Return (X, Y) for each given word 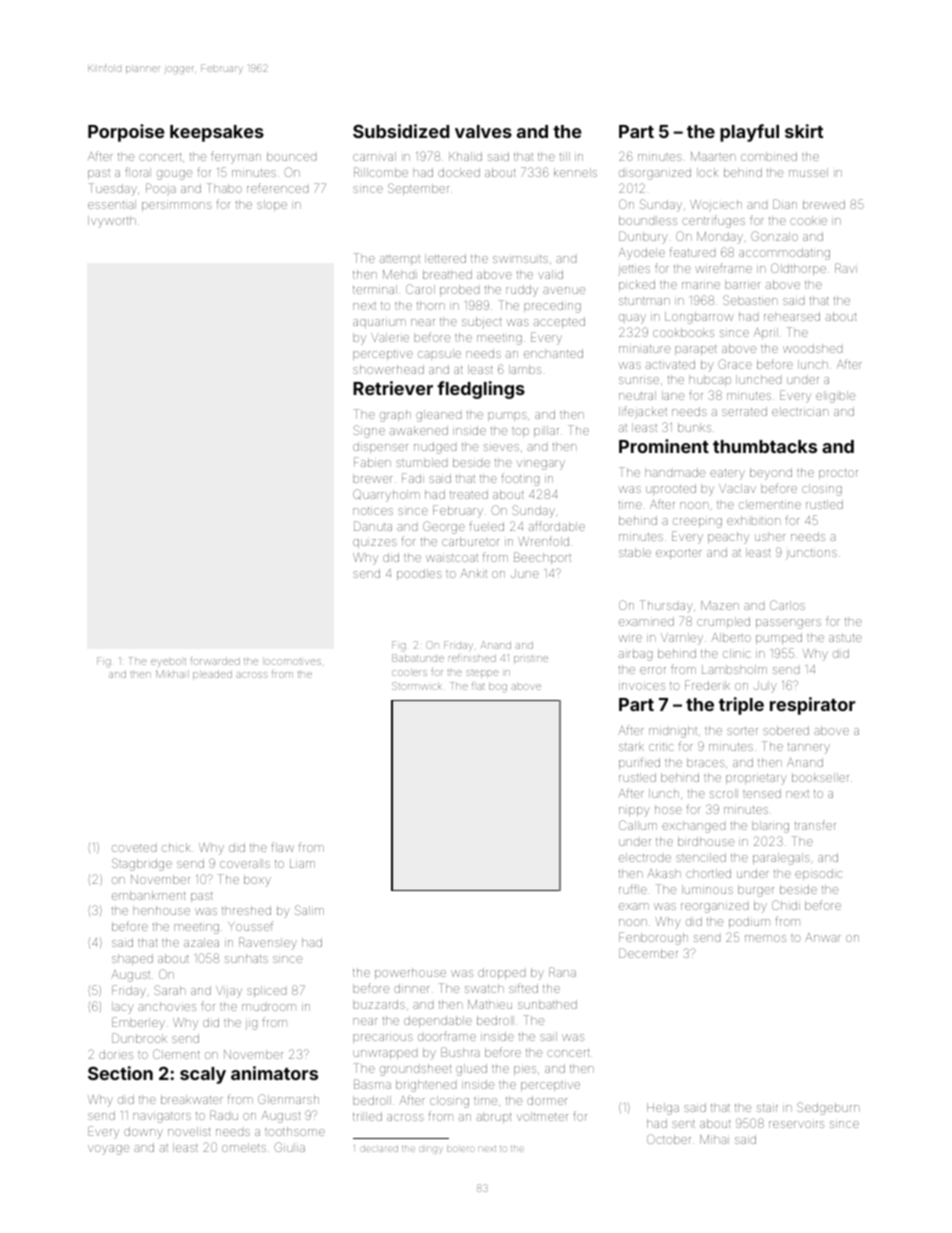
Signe (369, 431)
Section (120, 1073)
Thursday (666, 606)
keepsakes (217, 133)
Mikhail (172, 674)
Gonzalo (774, 236)
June (525, 573)
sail (548, 1036)
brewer (372, 478)
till (564, 156)
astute (845, 638)
